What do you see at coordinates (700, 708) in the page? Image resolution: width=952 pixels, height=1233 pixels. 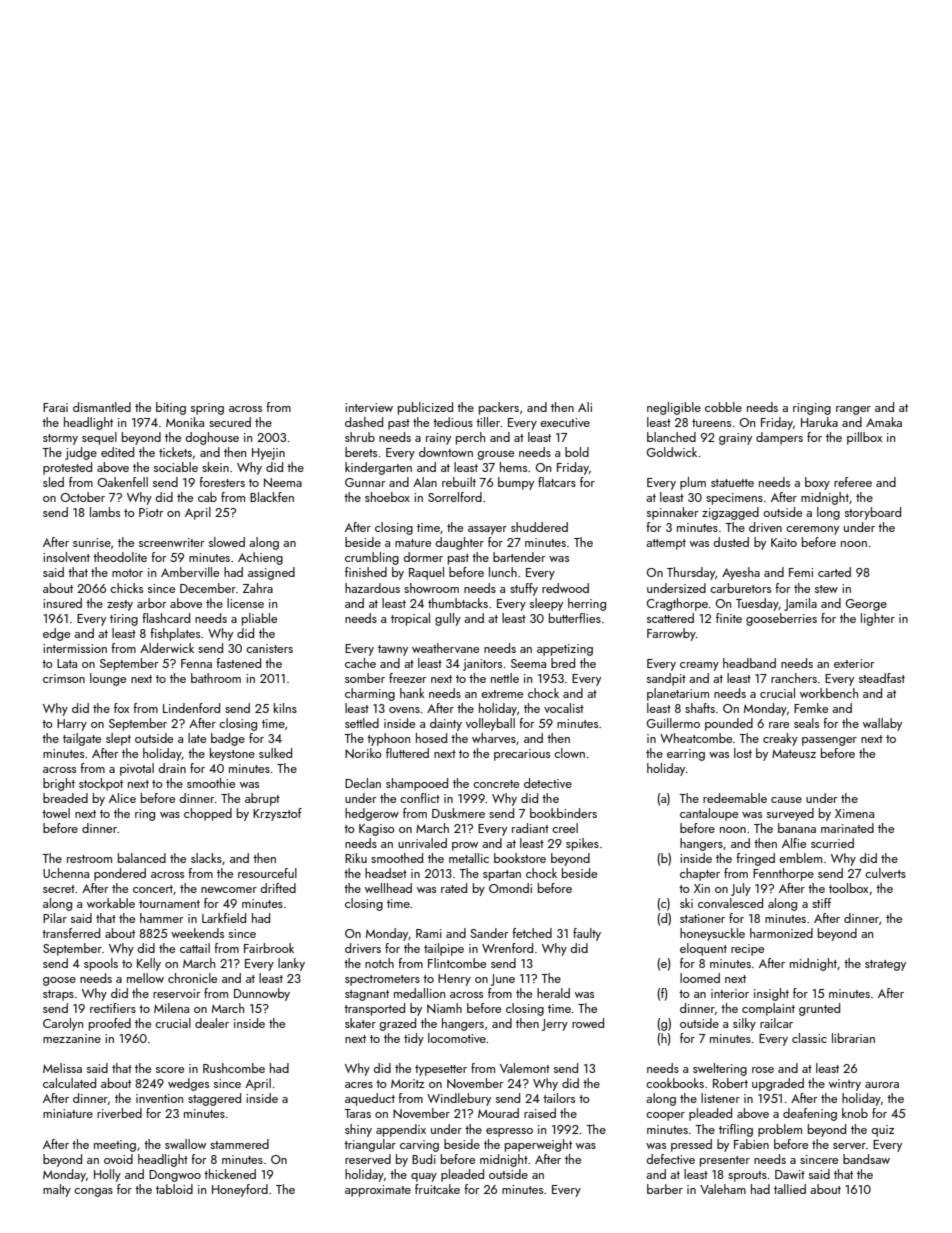 I see `shafts` at bounding box center [700, 708].
